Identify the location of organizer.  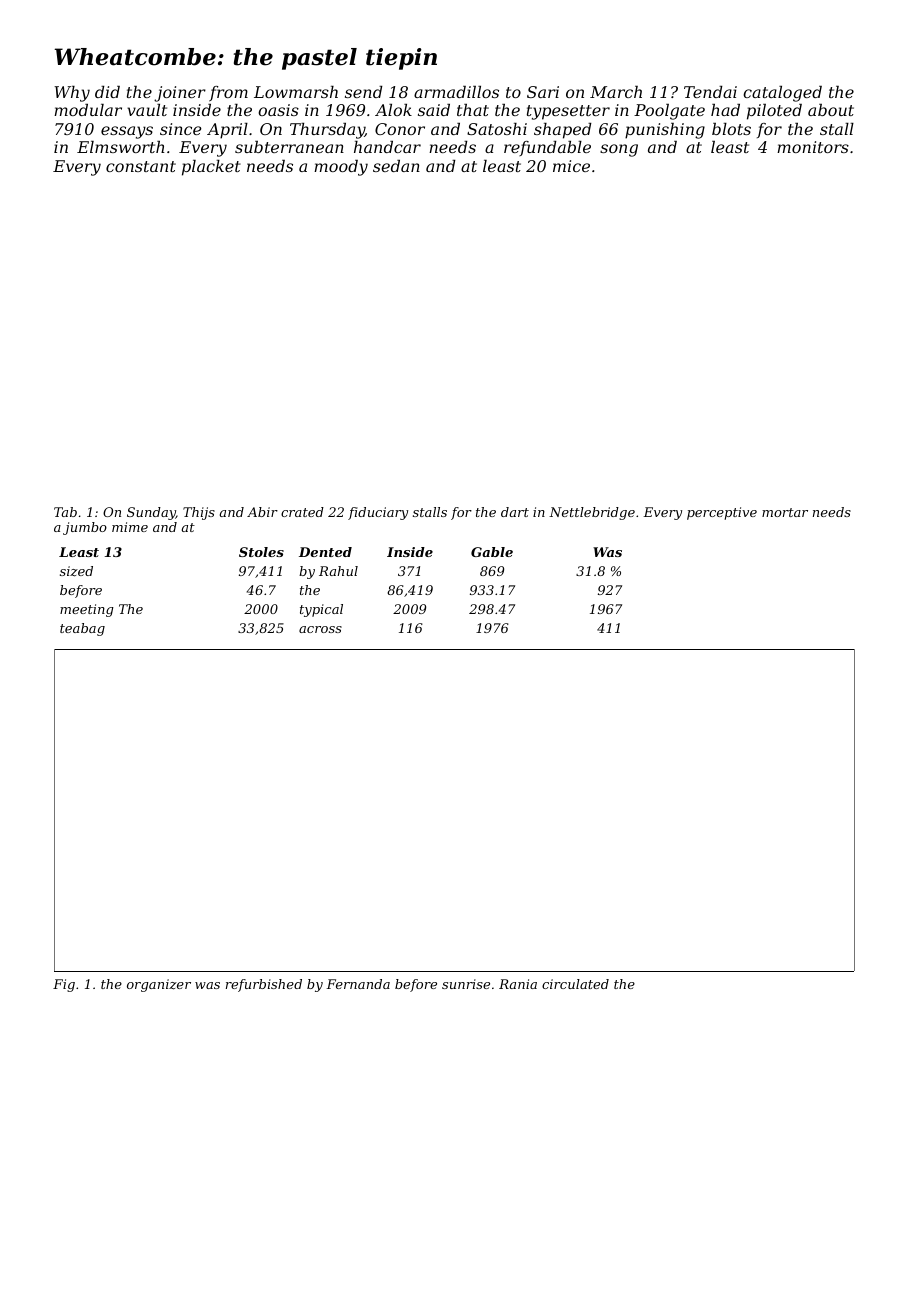
(159, 985).
